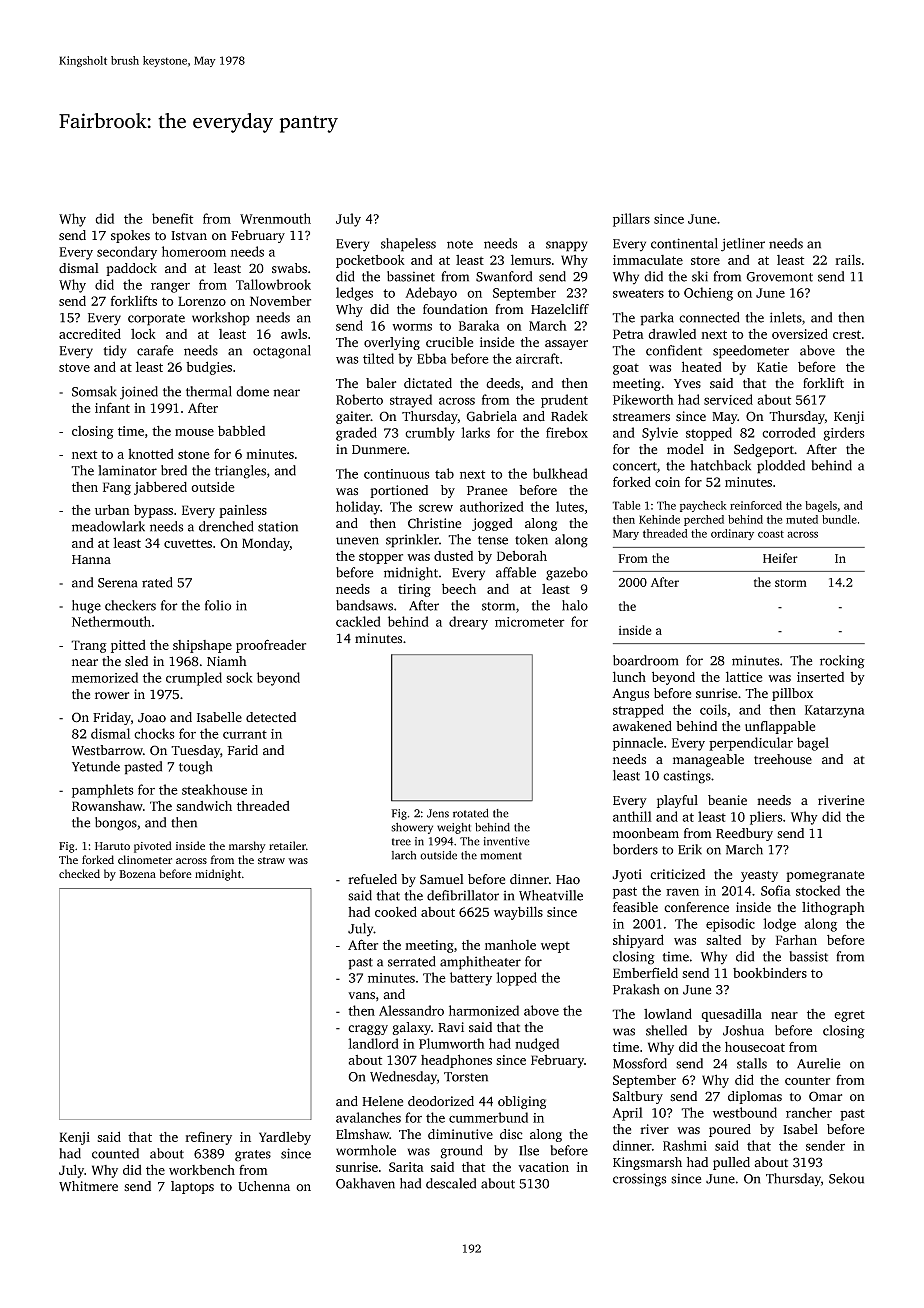 This screenshot has width=924, height=1308. Describe the element at coordinates (107, 806) in the screenshot. I see `Rowanshaw` at that location.
